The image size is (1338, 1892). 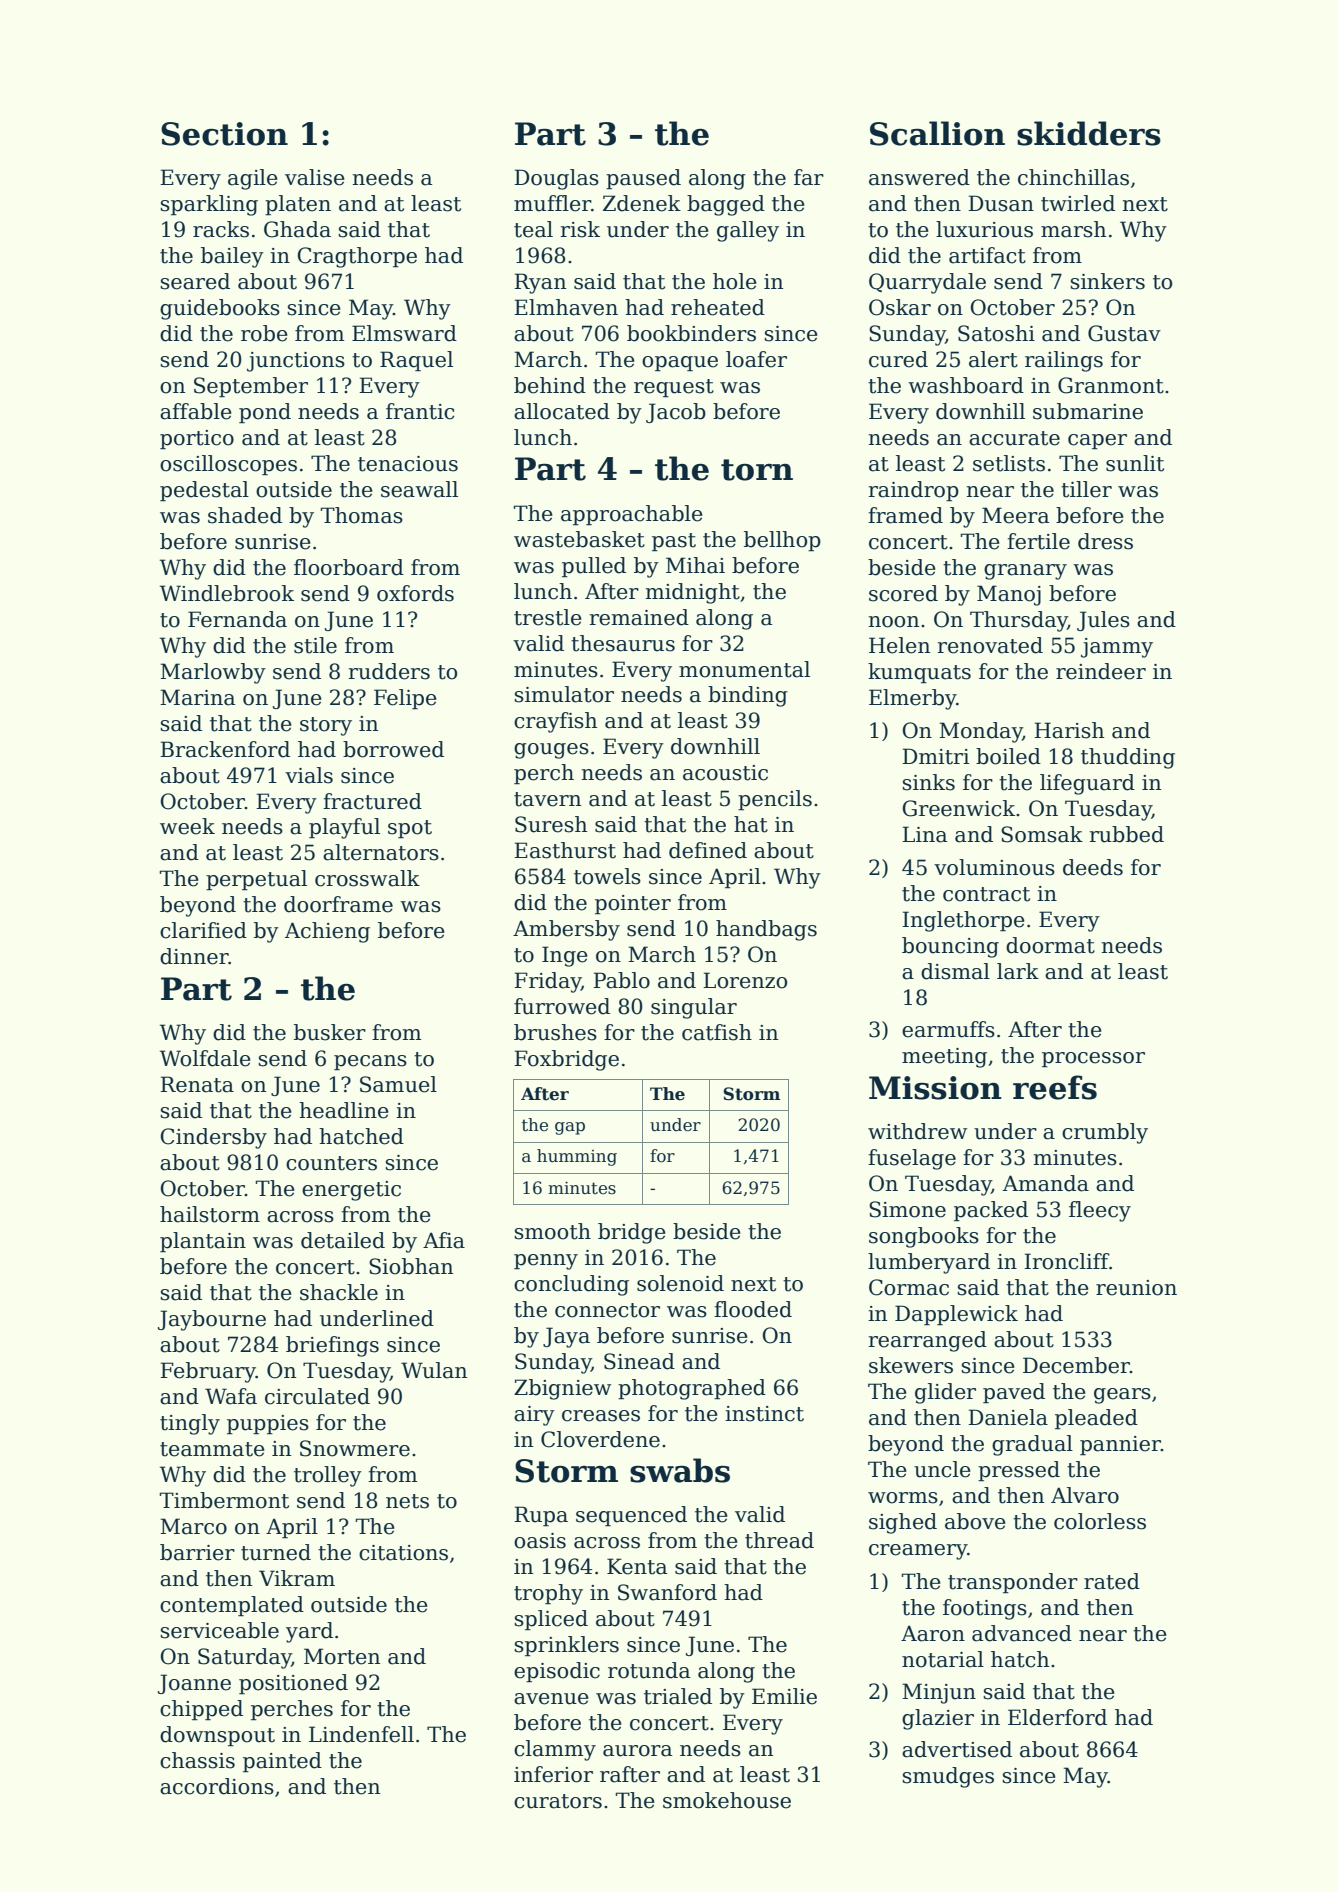 I want to click on Jacob, so click(x=676, y=413).
